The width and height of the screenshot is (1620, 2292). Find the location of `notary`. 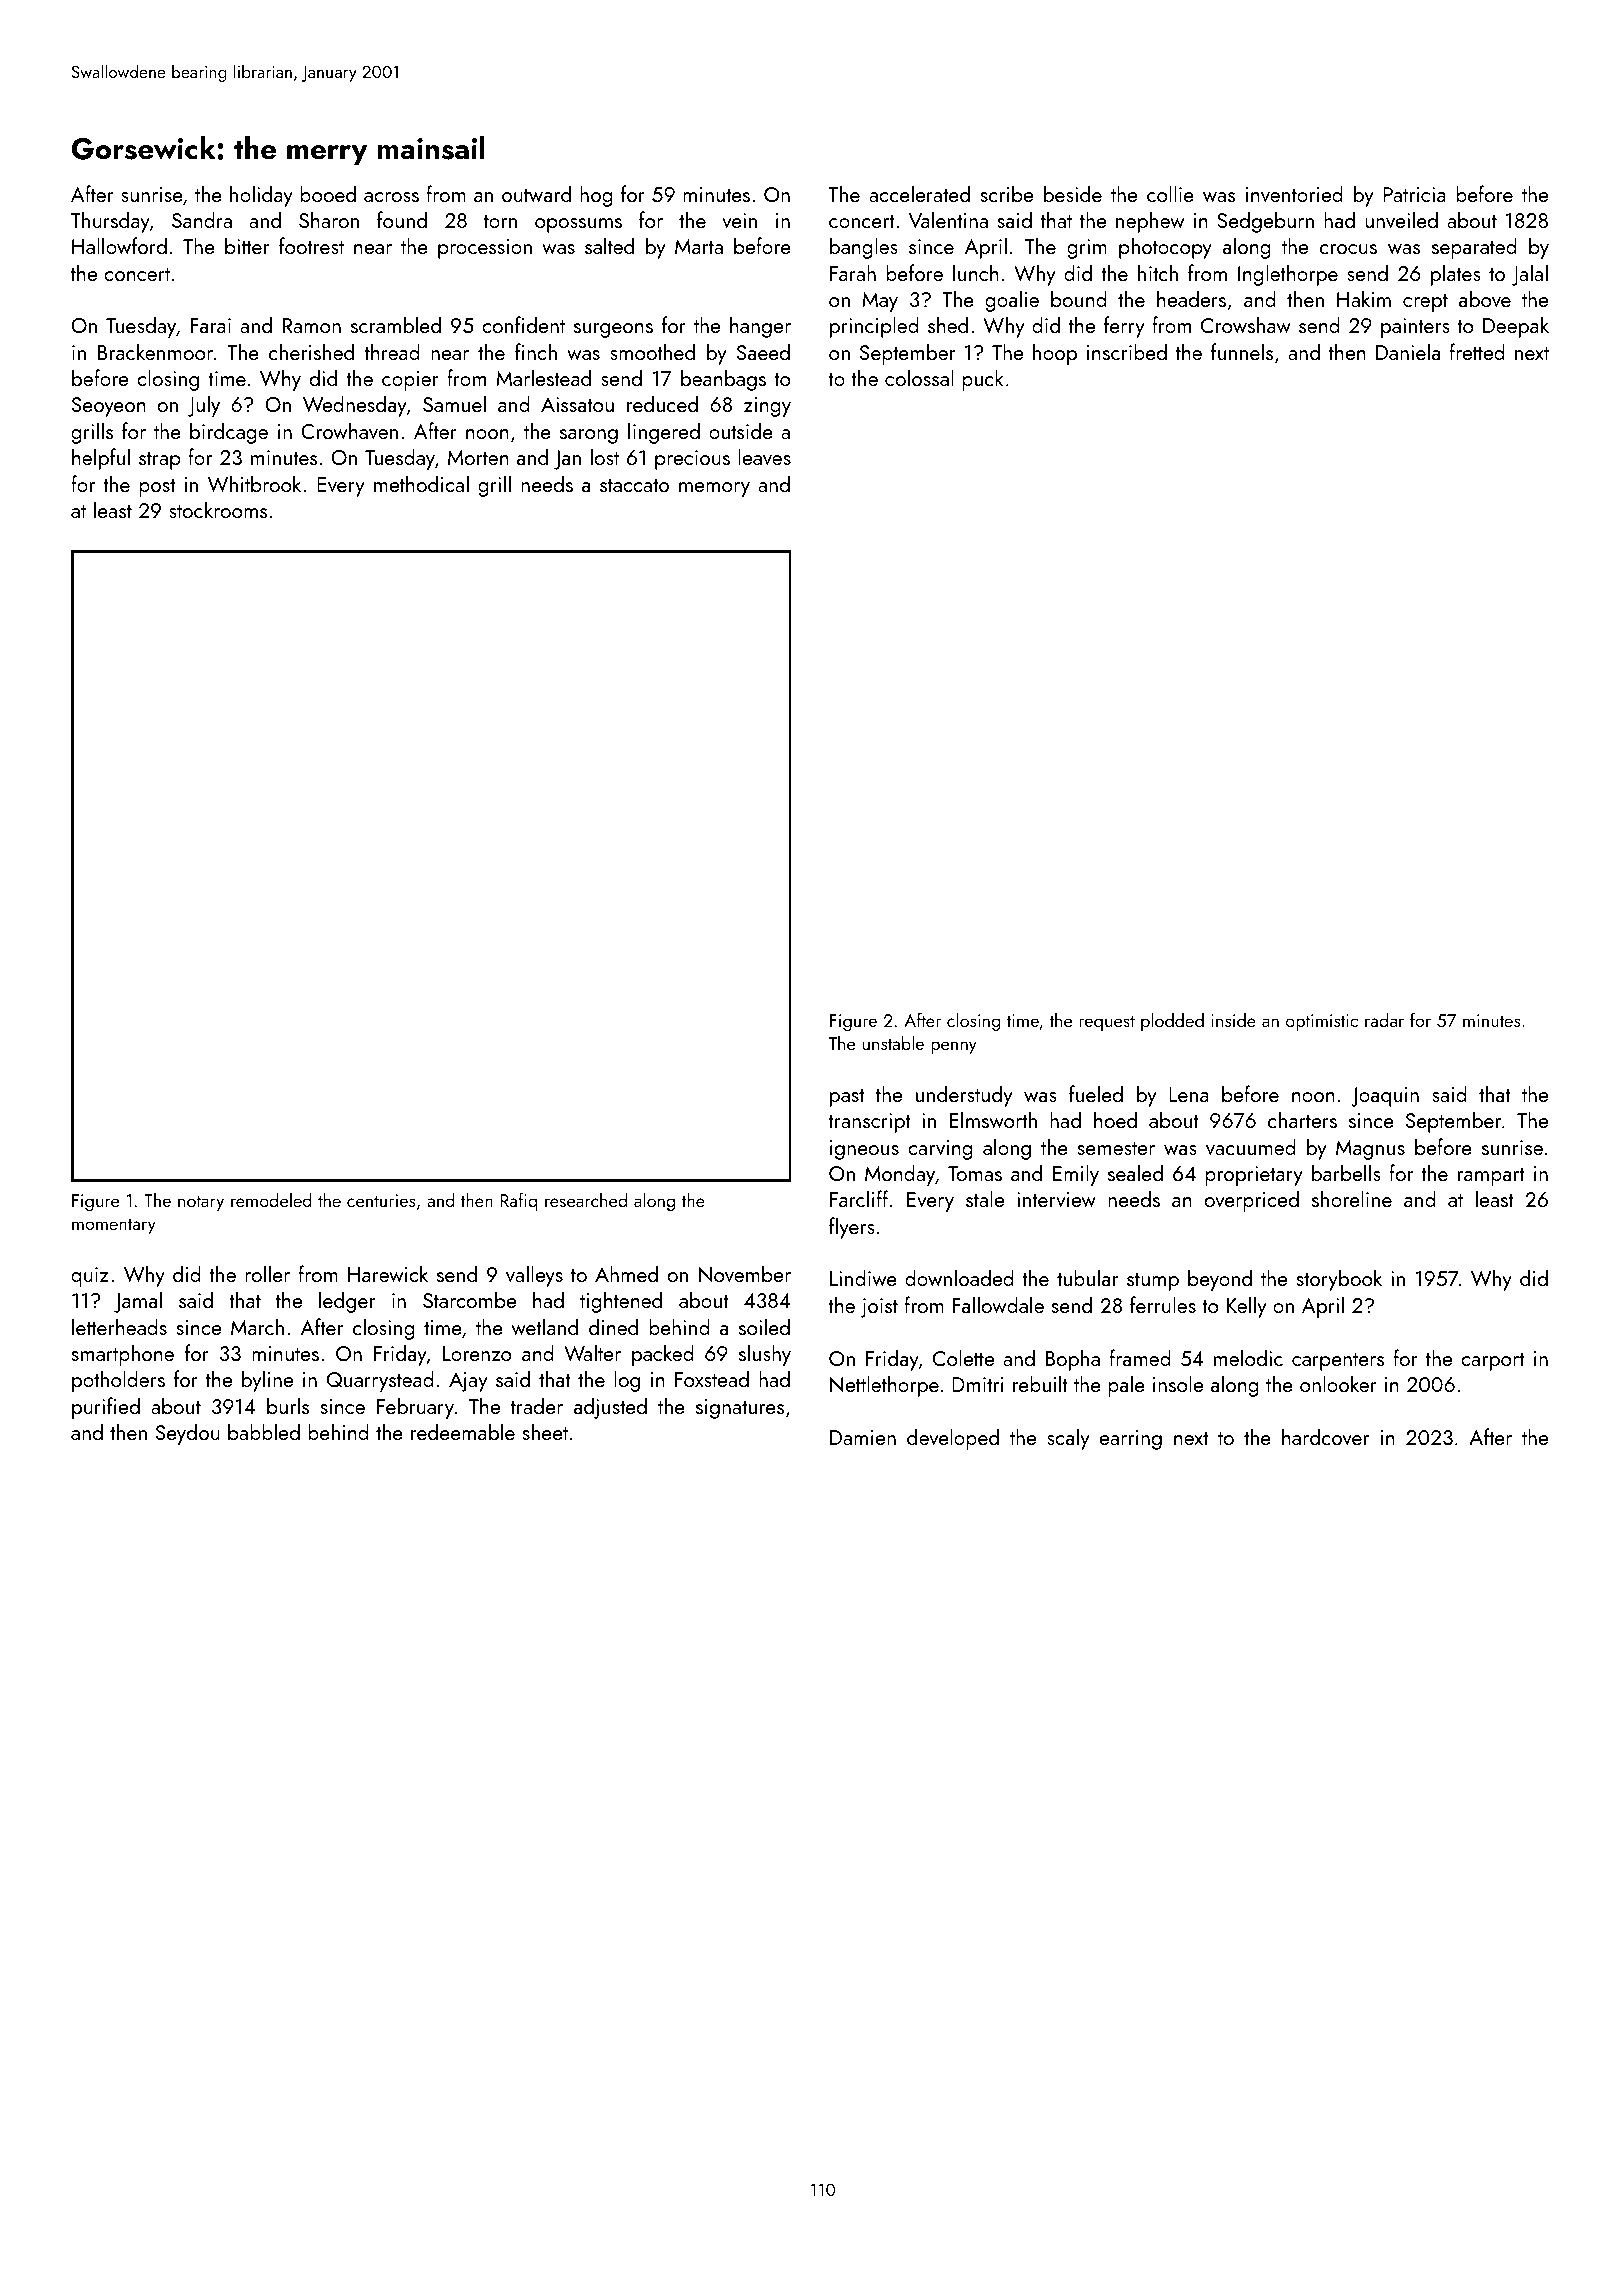

notary is located at coordinates (201, 1203).
